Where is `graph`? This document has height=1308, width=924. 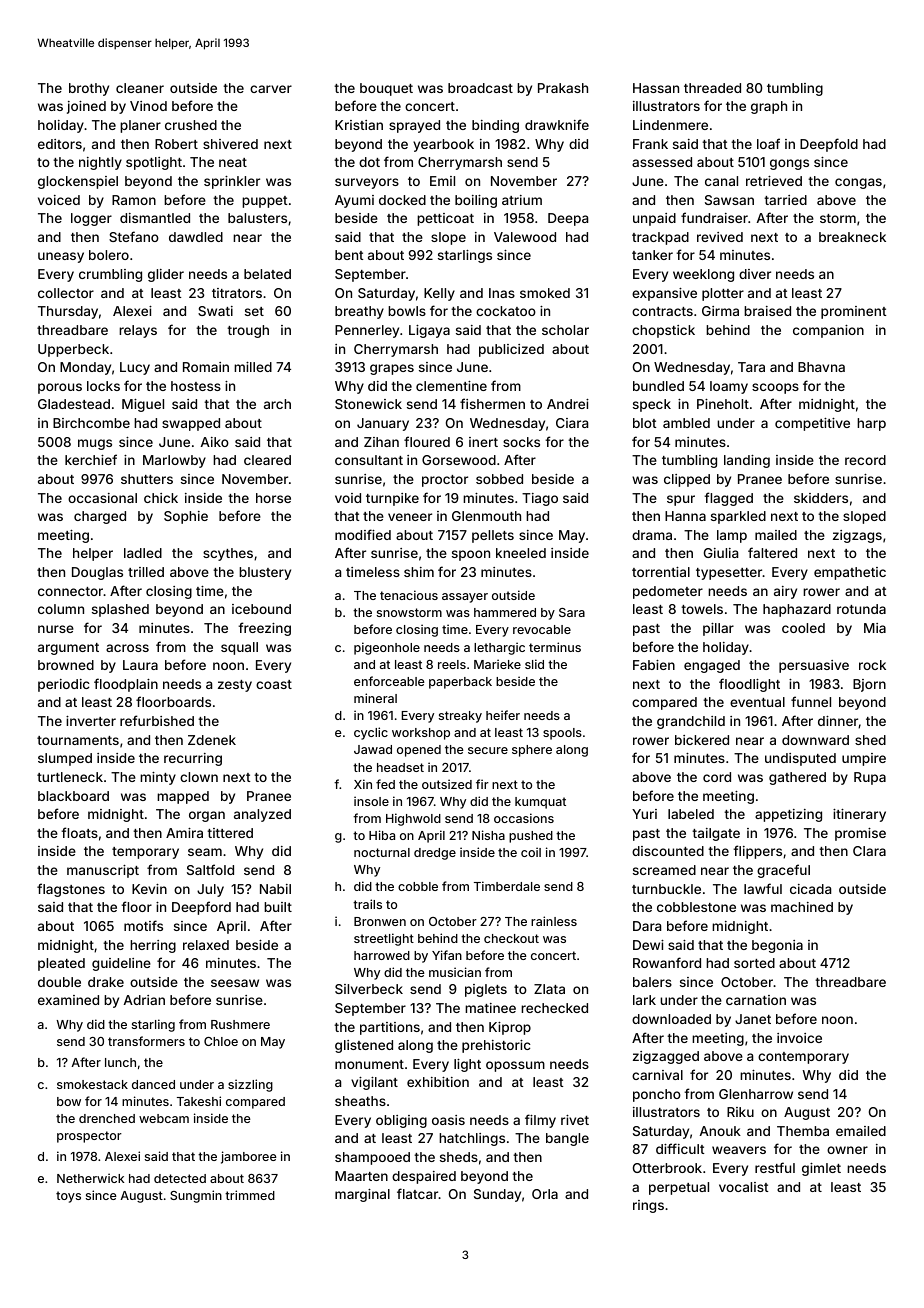
graph is located at coordinates (769, 107).
